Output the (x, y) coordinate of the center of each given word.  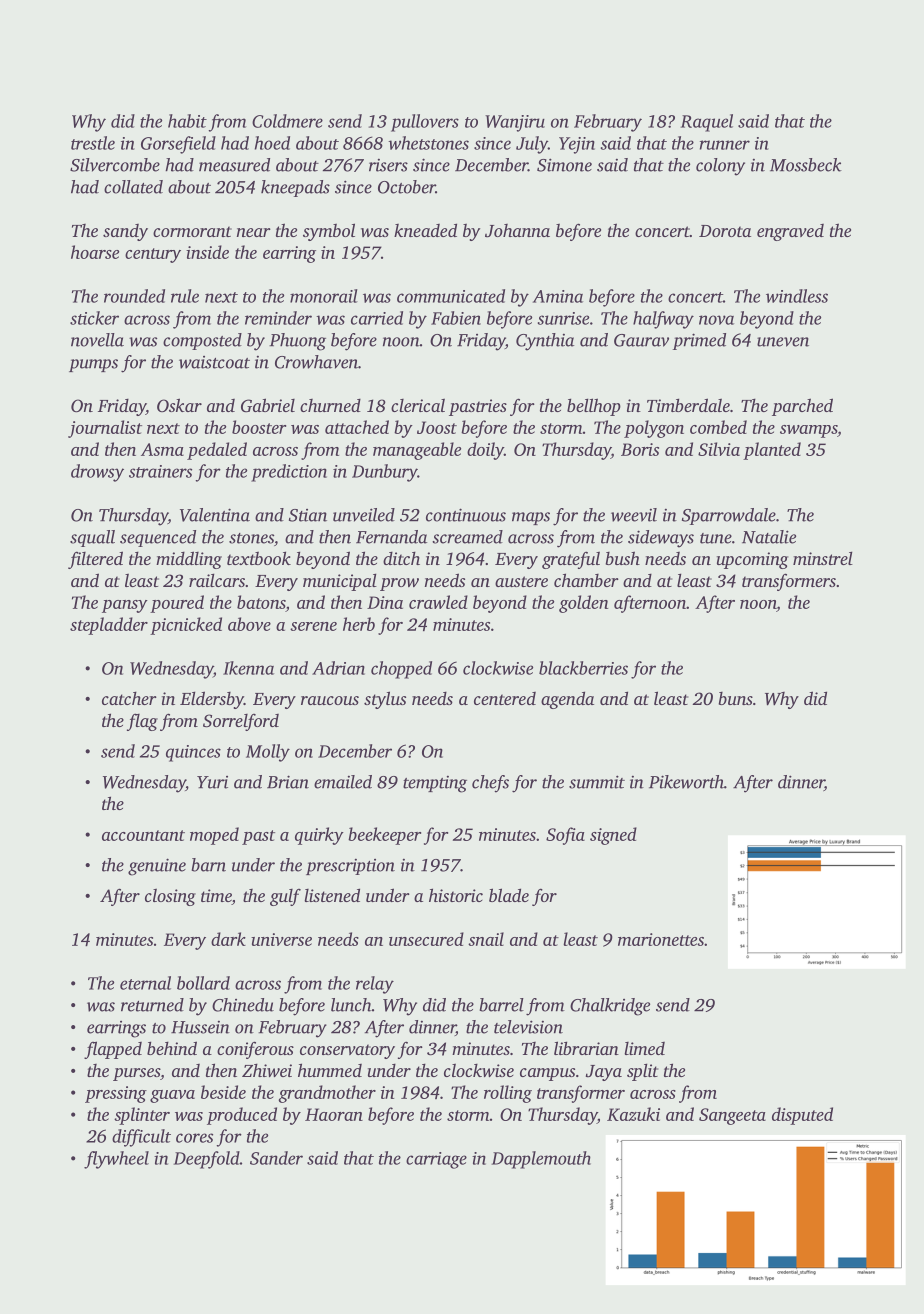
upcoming (752, 560)
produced (242, 1116)
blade (509, 895)
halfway (663, 320)
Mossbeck (806, 165)
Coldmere (287, 121)
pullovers (425, 123)
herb (359, 624)
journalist (105, 429)
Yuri (212, 782)
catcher (129, 698)
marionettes (661, 939)
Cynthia (545, 342)
